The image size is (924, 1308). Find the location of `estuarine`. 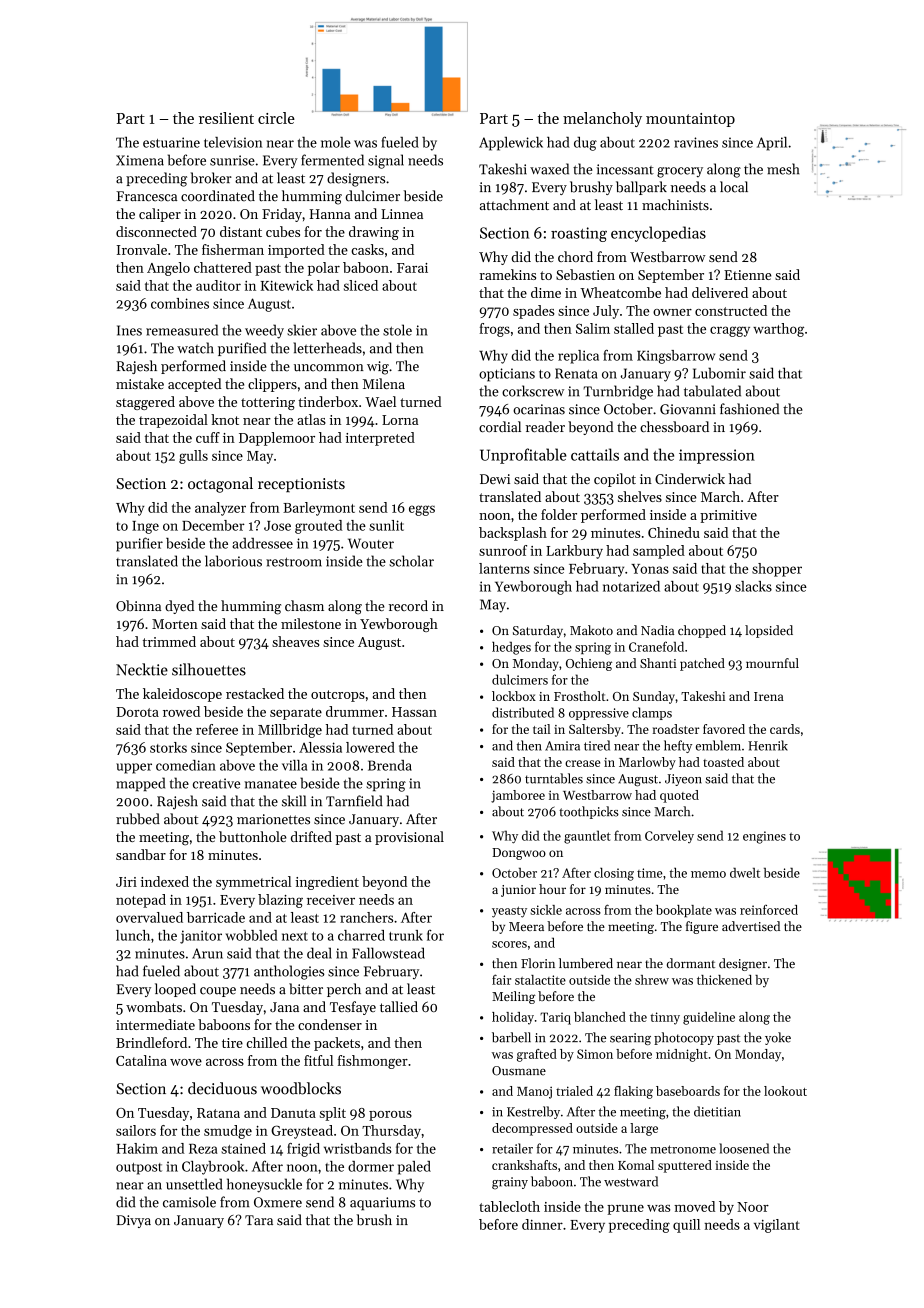

estuarine is located at coordinates (171, 142).
